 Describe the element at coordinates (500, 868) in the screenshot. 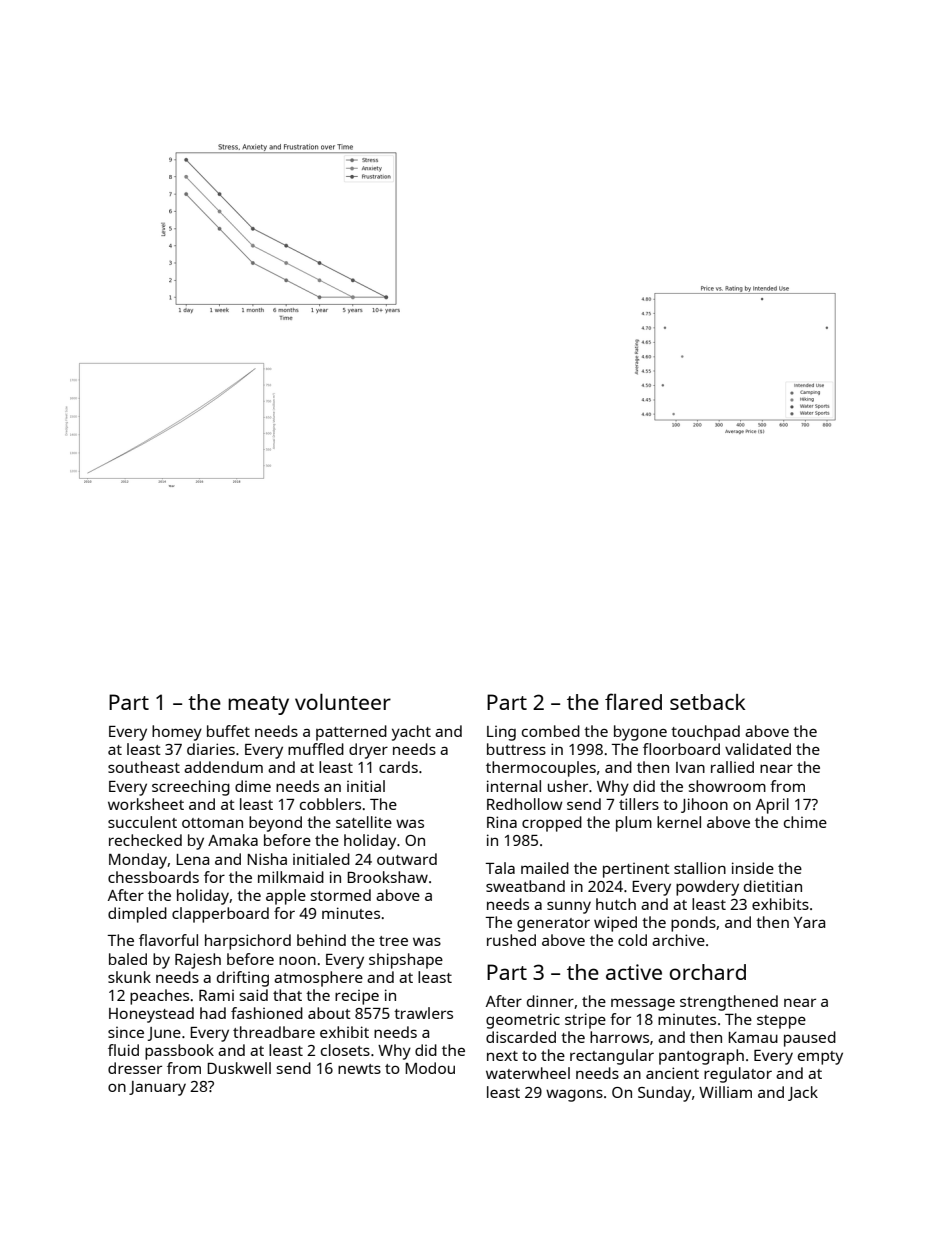

I see `Tala` at that location.
